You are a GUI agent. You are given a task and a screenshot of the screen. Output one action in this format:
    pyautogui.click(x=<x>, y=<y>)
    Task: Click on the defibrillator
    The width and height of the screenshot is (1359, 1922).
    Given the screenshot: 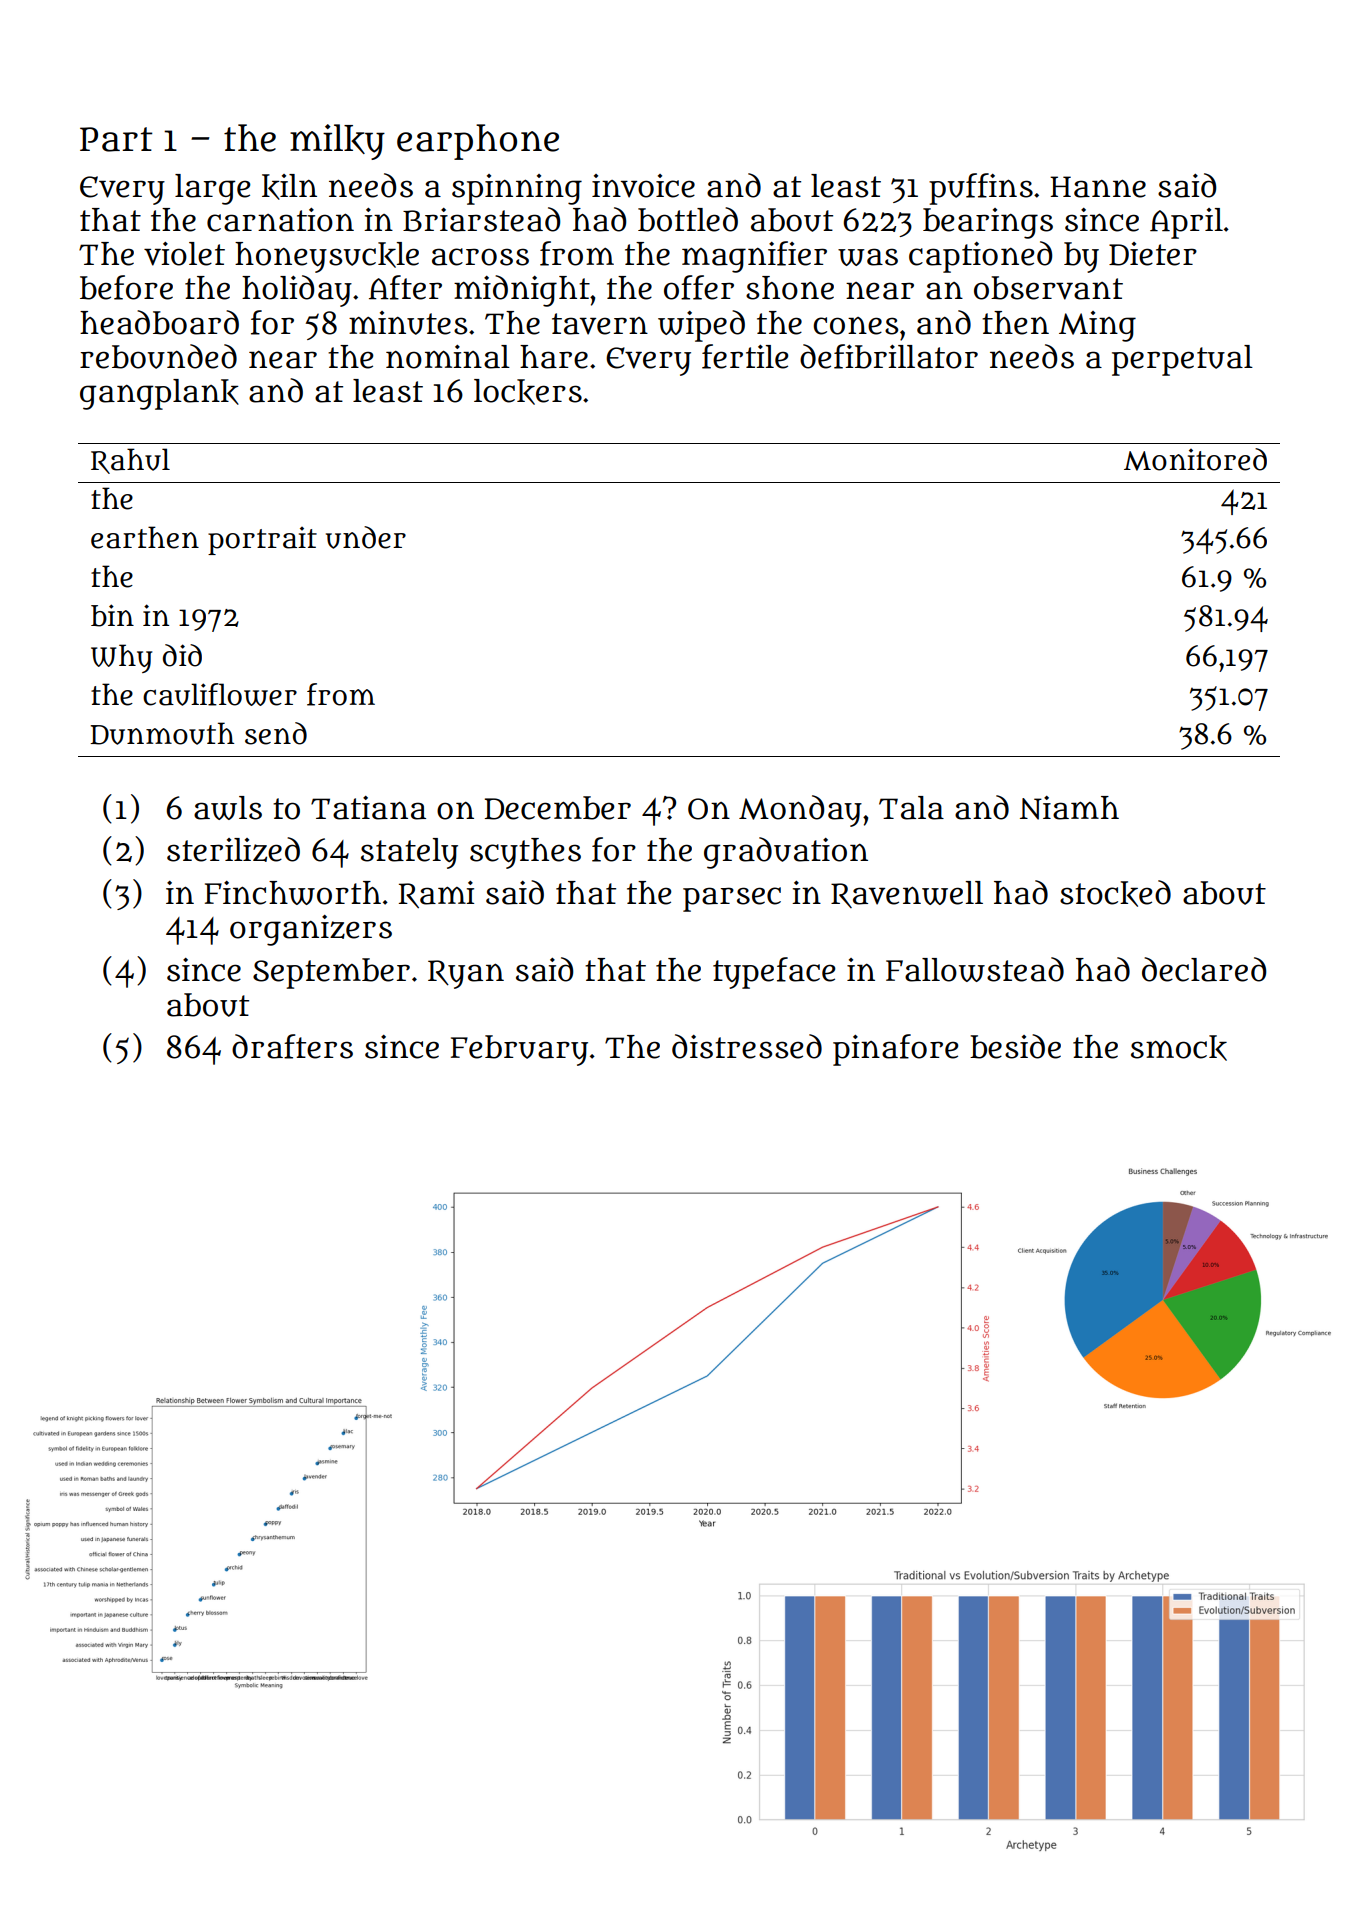 What is the action you would take?
    pyautogui.click(x=889, y=356)
